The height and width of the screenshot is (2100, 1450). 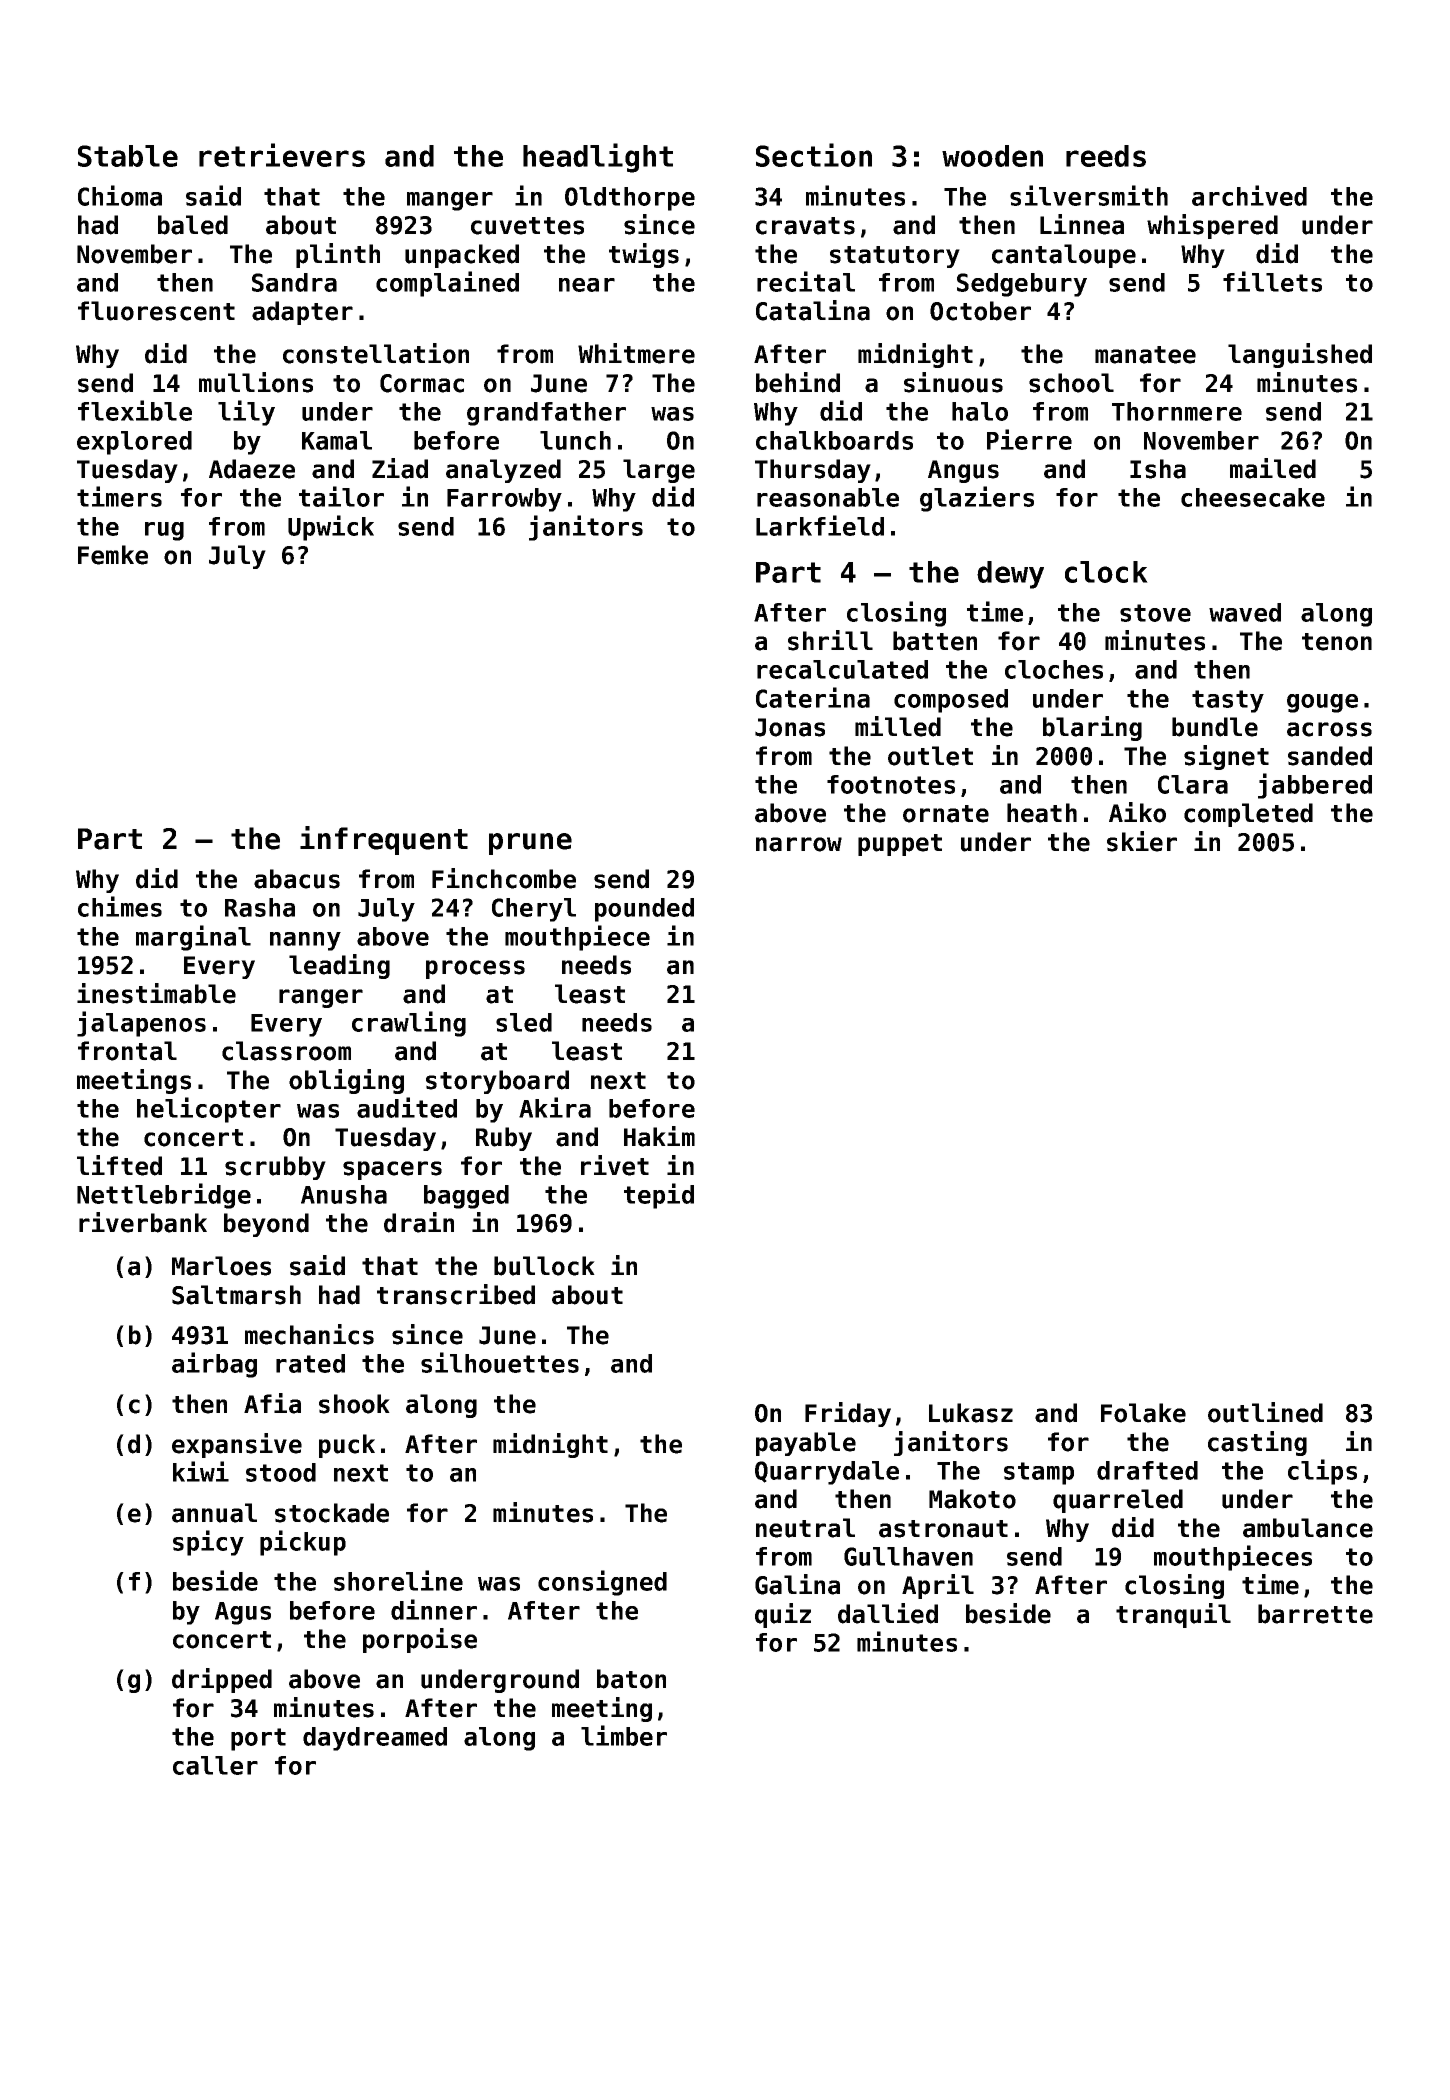 What do you see at coordinates (128, 156) in the screenshot?
I see `Stable` at bounding box center [128, 156].
